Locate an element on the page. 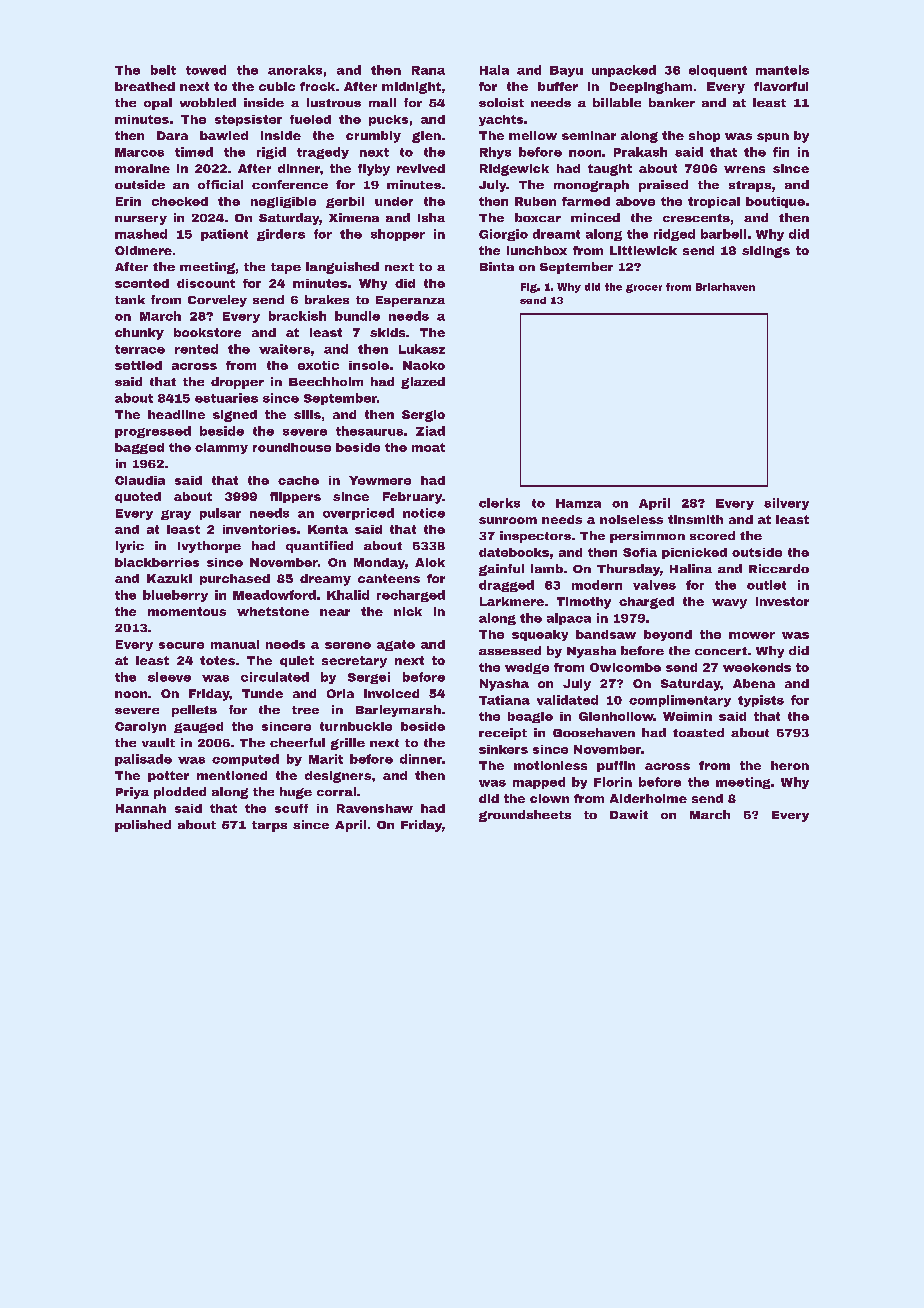 The width and height of the image is (924, 1308). complimentary is located at coordinates (680, 701).
